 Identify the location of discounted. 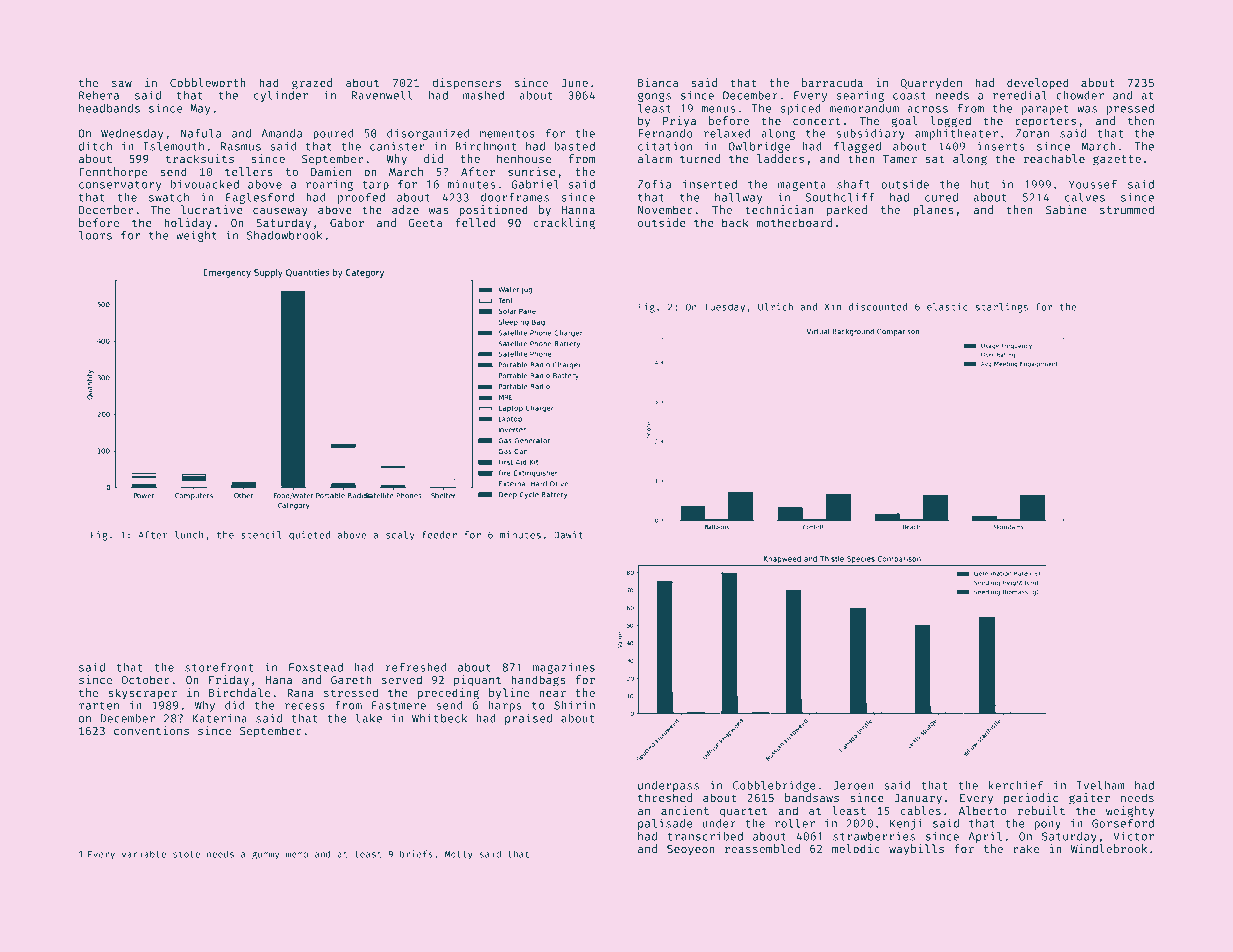
(878, 307).
